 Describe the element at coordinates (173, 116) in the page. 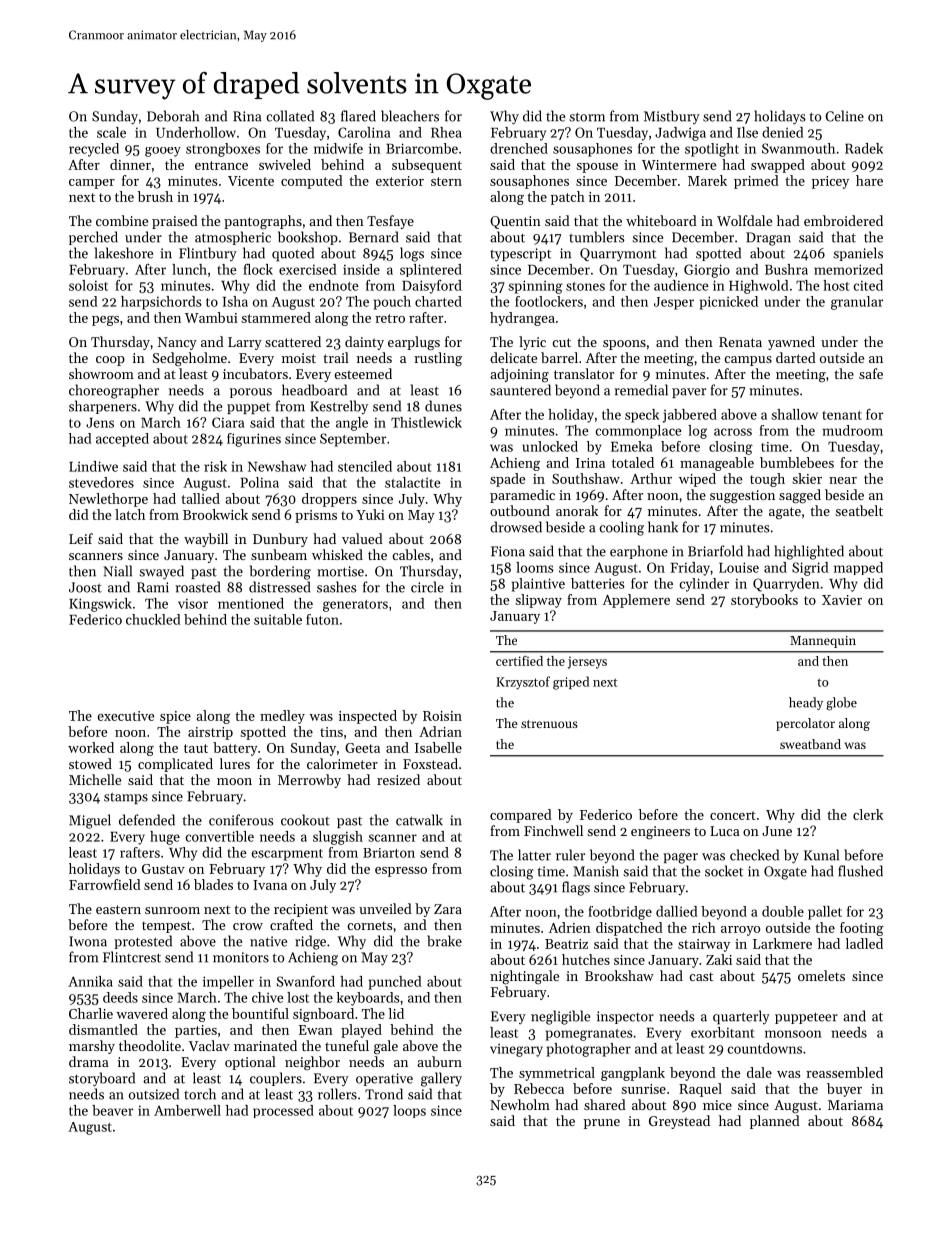

I see `Deborah` at that location.
